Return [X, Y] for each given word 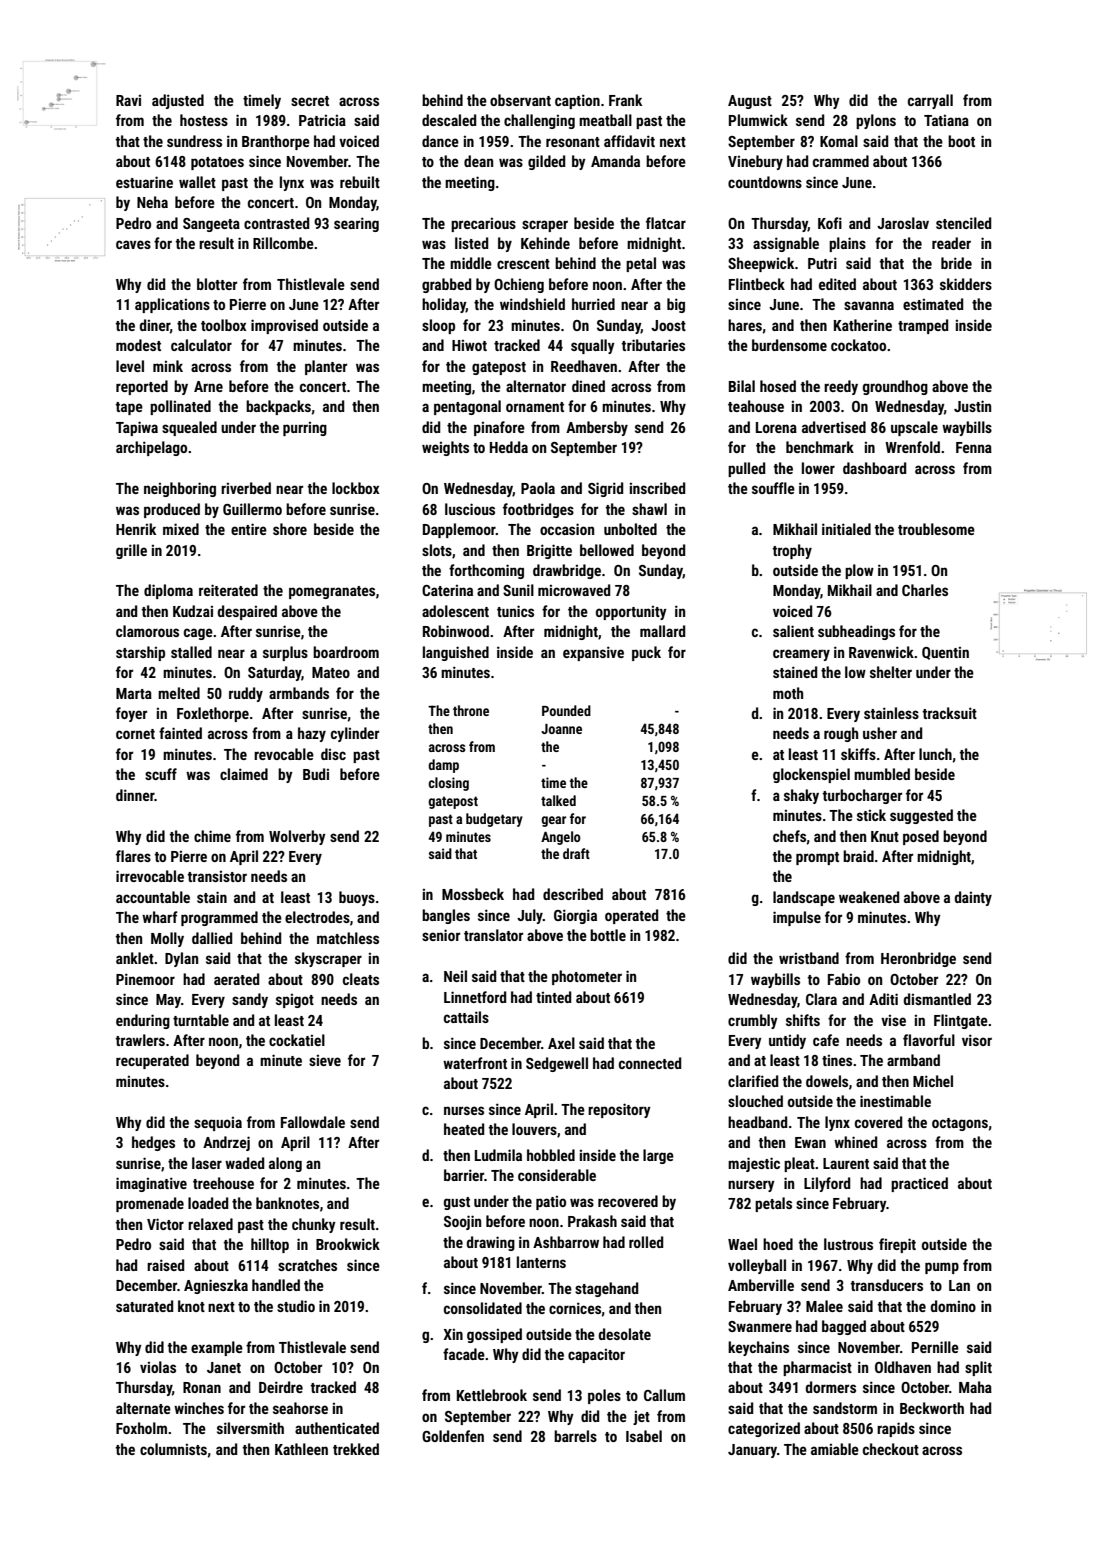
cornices [575, 1308]
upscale [914, 428]
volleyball [757, 1266]
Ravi [128, 100]
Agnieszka [216, 1286]
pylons [876, 121]
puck [646, 653]
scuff [161, 774]
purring [305, 428]
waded [244, 1163]
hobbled [551, 1155]
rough [841, 734]
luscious [470, 509]
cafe [826, 1040]
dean [478, 161]
